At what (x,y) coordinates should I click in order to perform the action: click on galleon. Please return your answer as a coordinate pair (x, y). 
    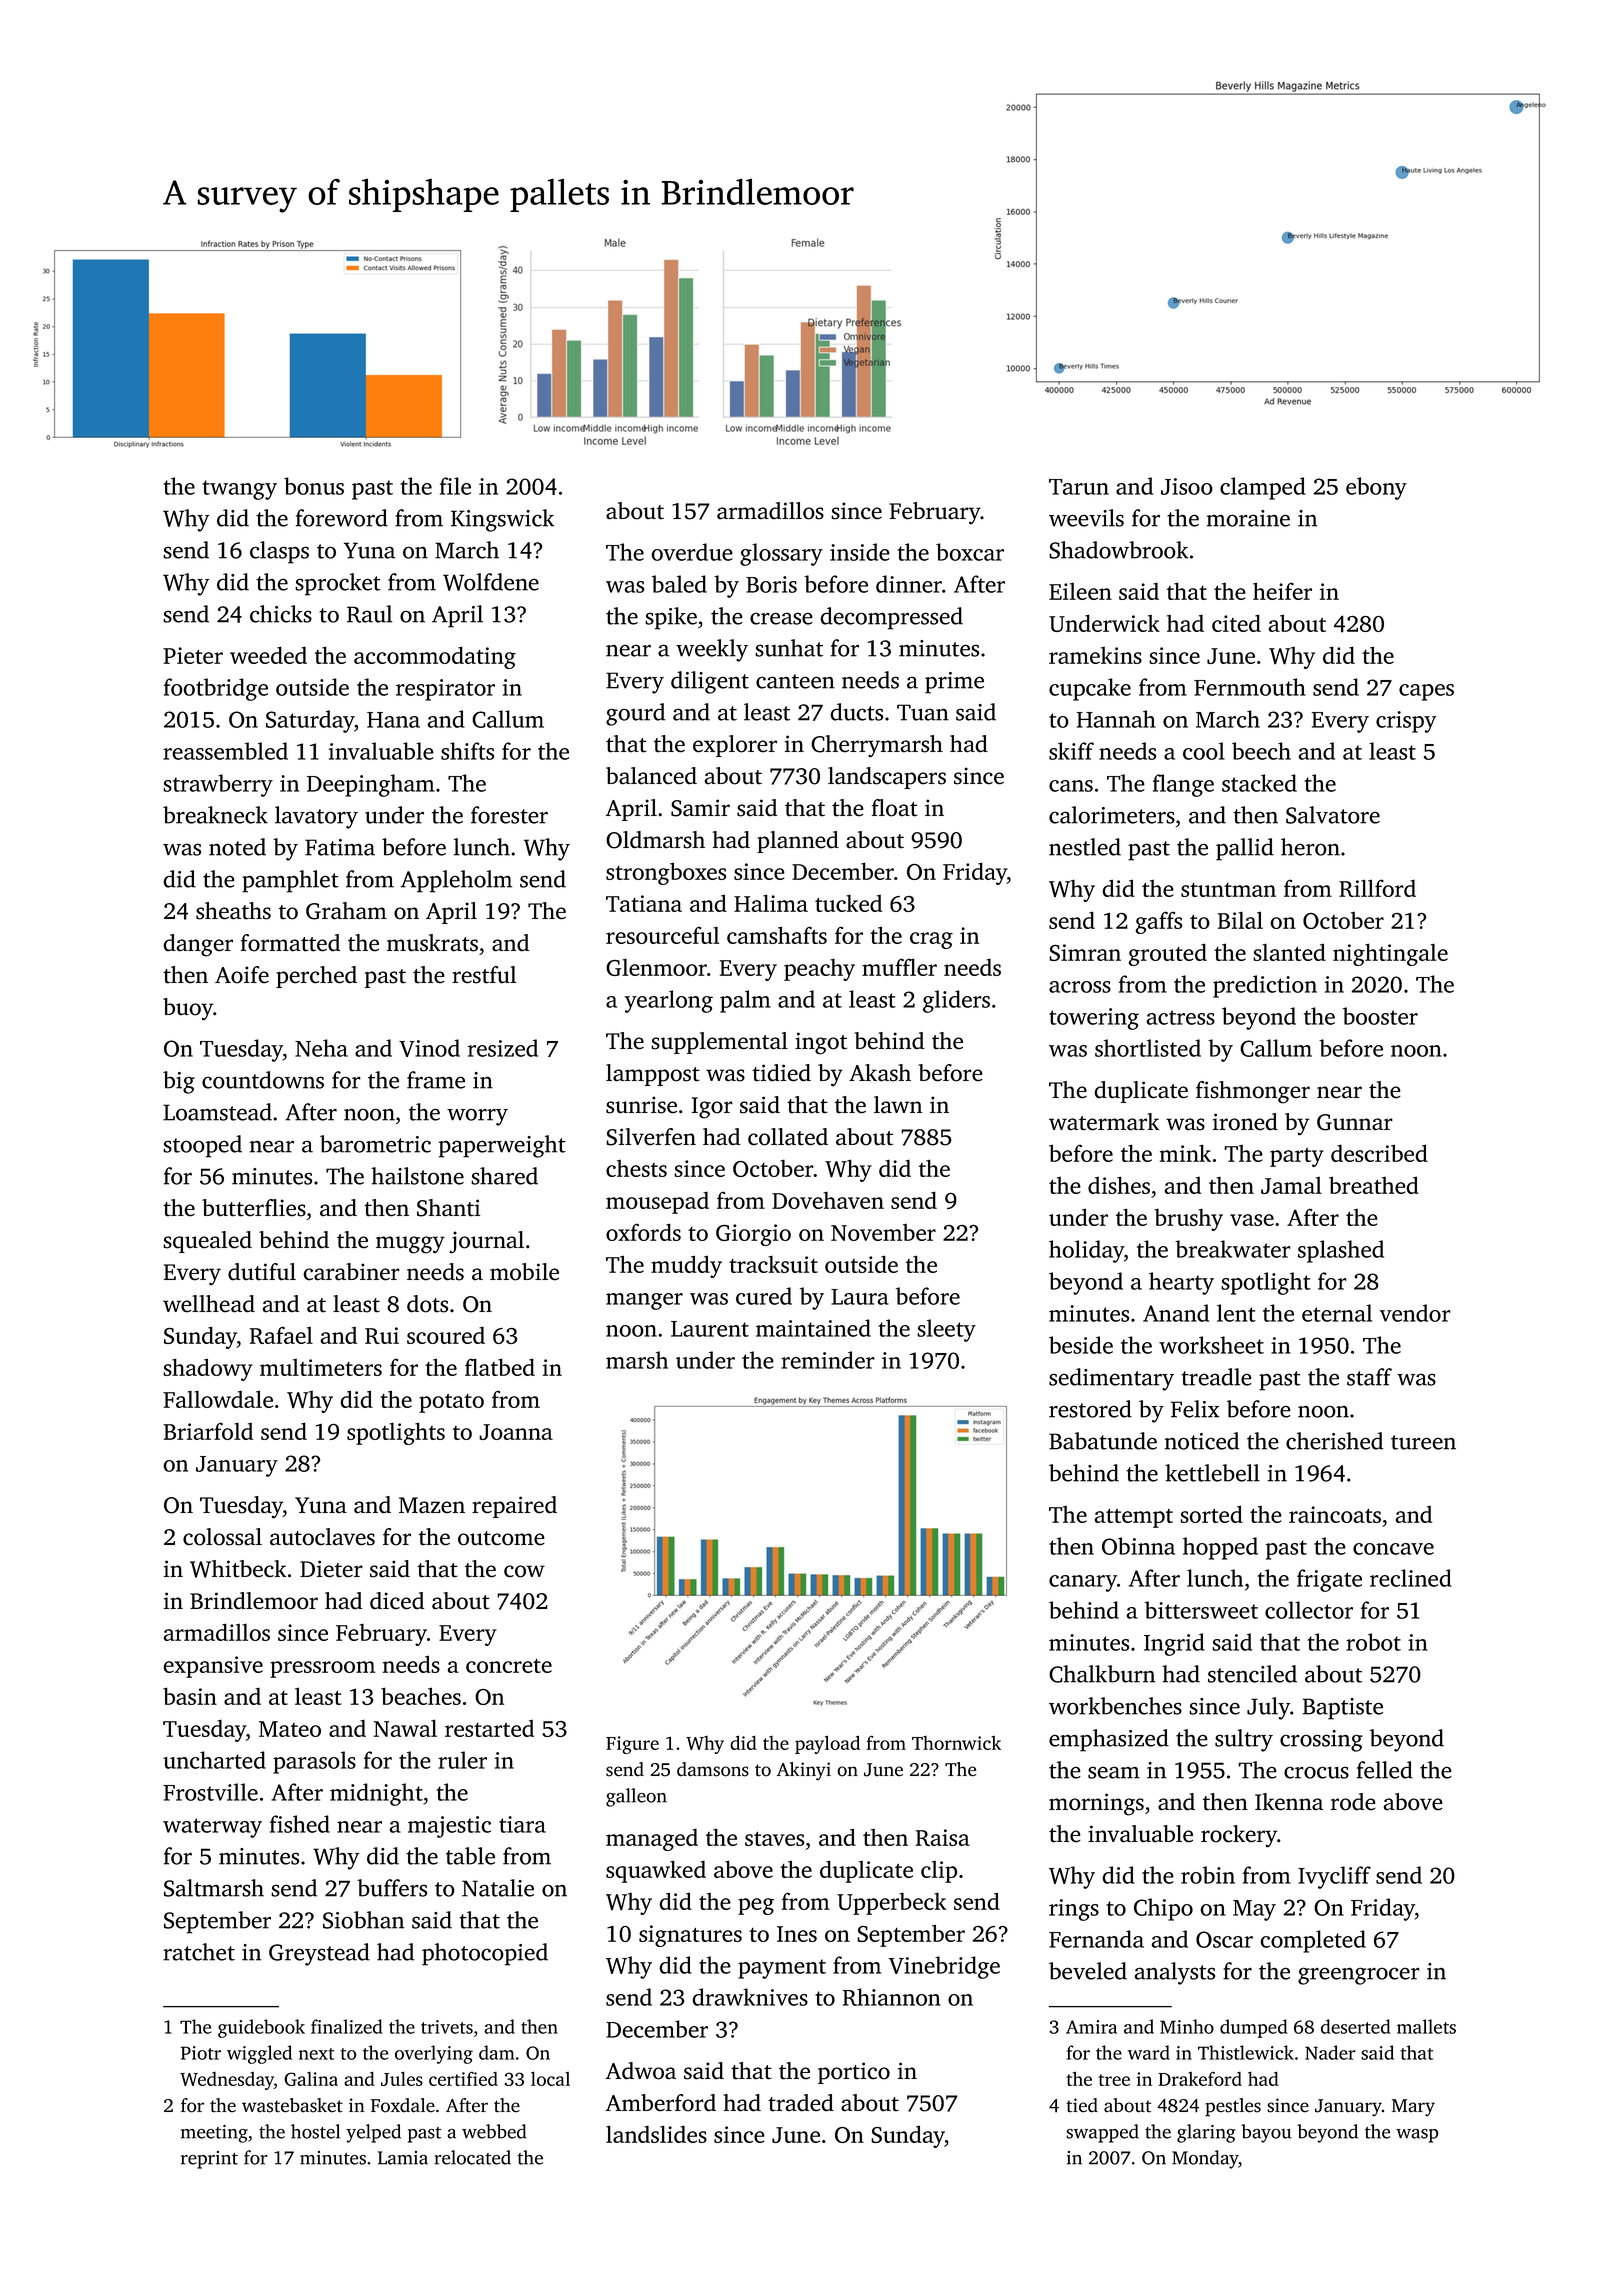
    Looking at the image, I should click on (636, 1797).
